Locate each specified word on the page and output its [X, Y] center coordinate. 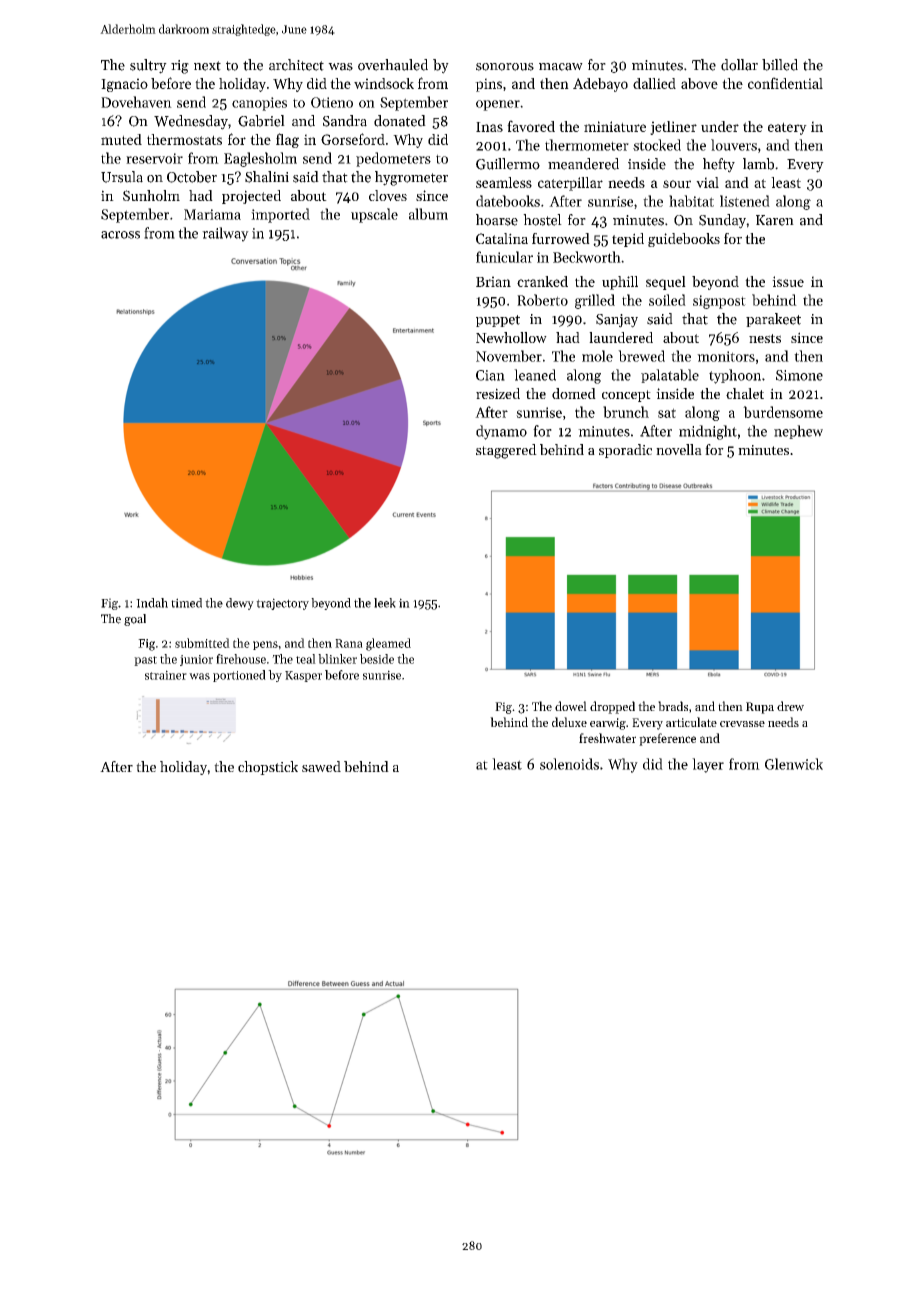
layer [708, 765]
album [428, 214]
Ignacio [124, 85]
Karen [775, 220]
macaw [561, 67]
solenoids [569, 764]
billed [780, 65]
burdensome [783, 412]
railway [225, 234]
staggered [506, 451]
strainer [166, 675]
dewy [240, 604]
